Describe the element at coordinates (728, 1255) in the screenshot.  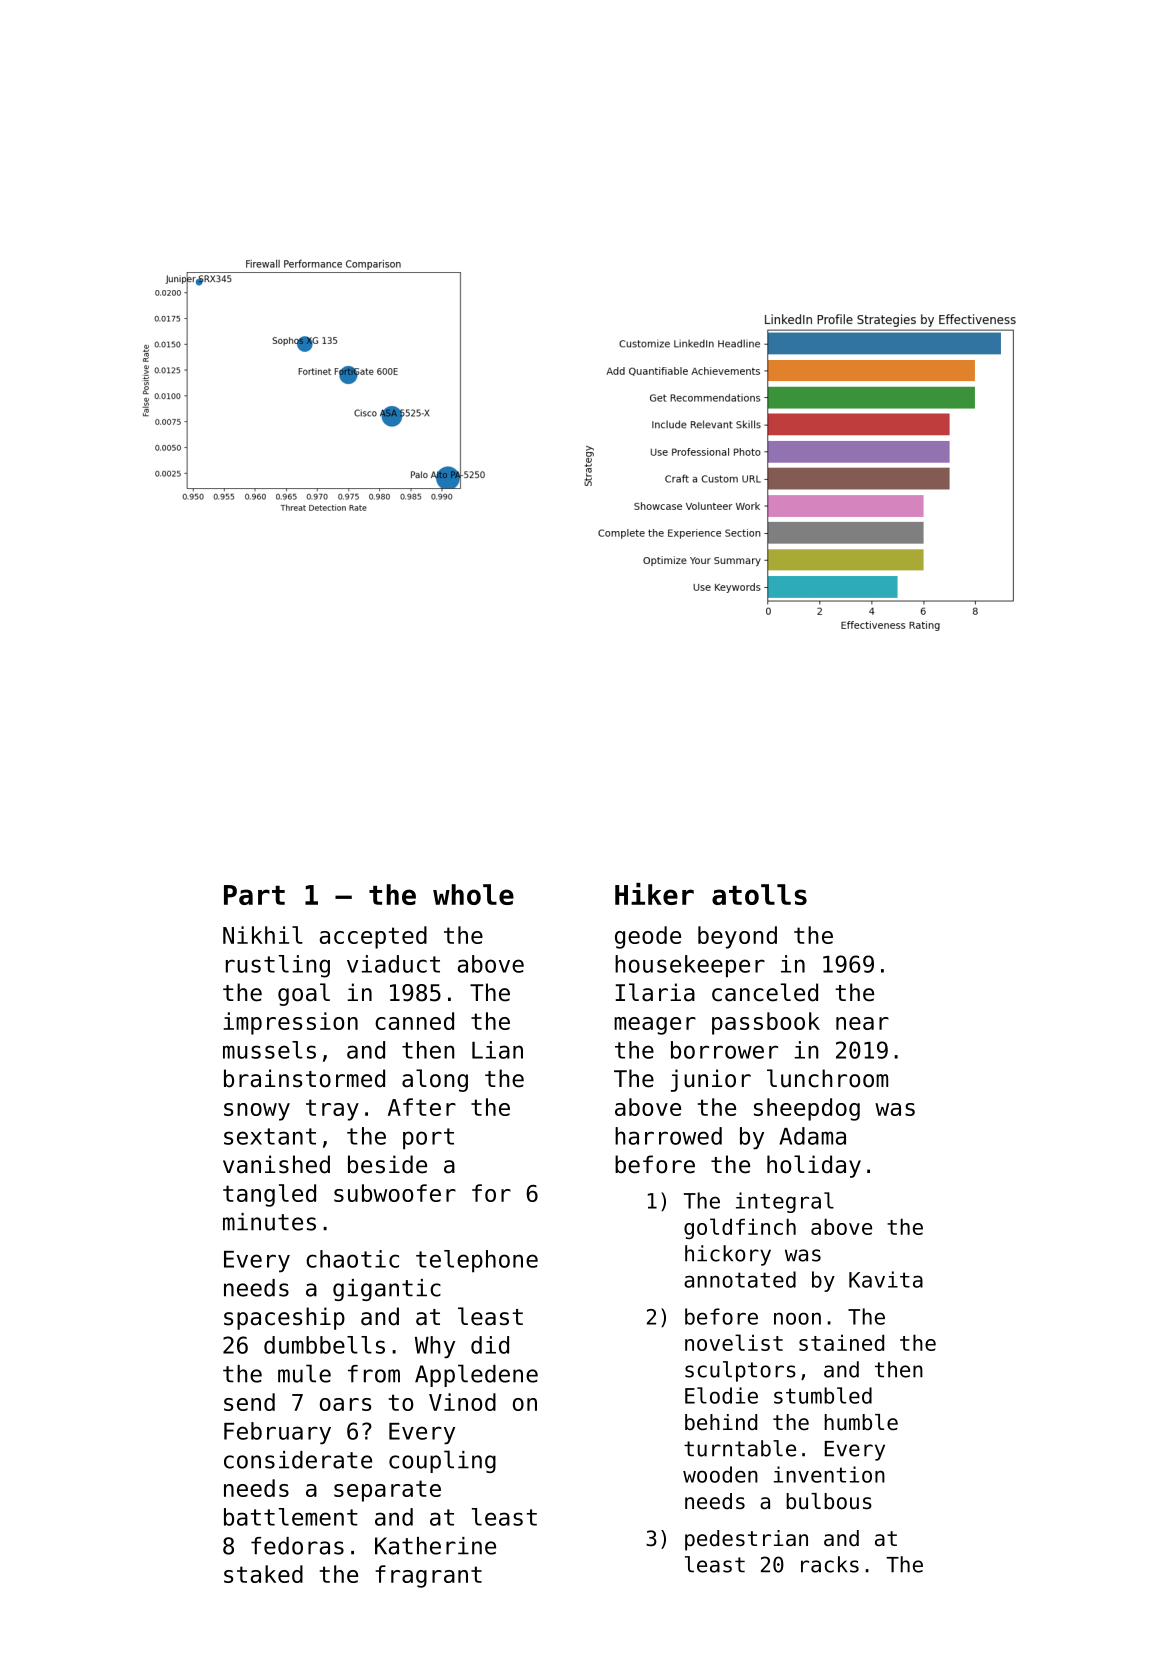
I see `hickory` at that location.
